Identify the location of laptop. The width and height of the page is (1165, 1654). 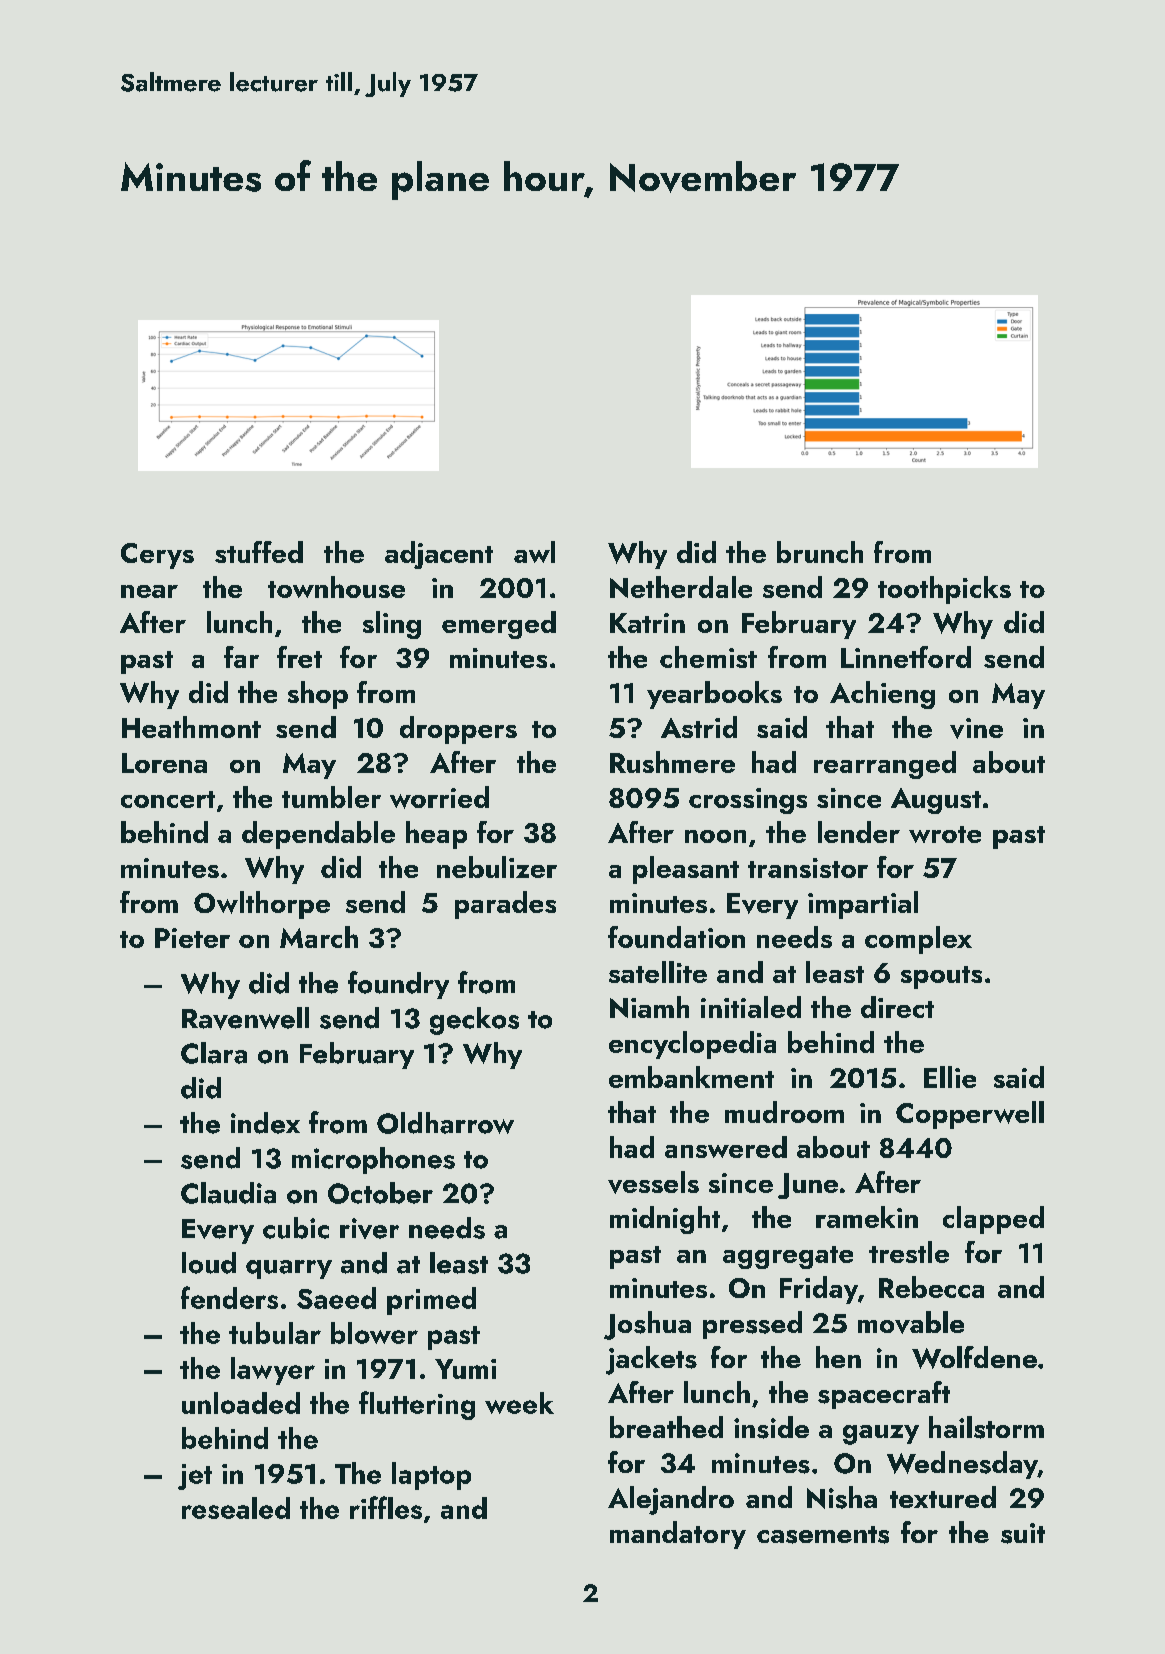
(431, 1476).
